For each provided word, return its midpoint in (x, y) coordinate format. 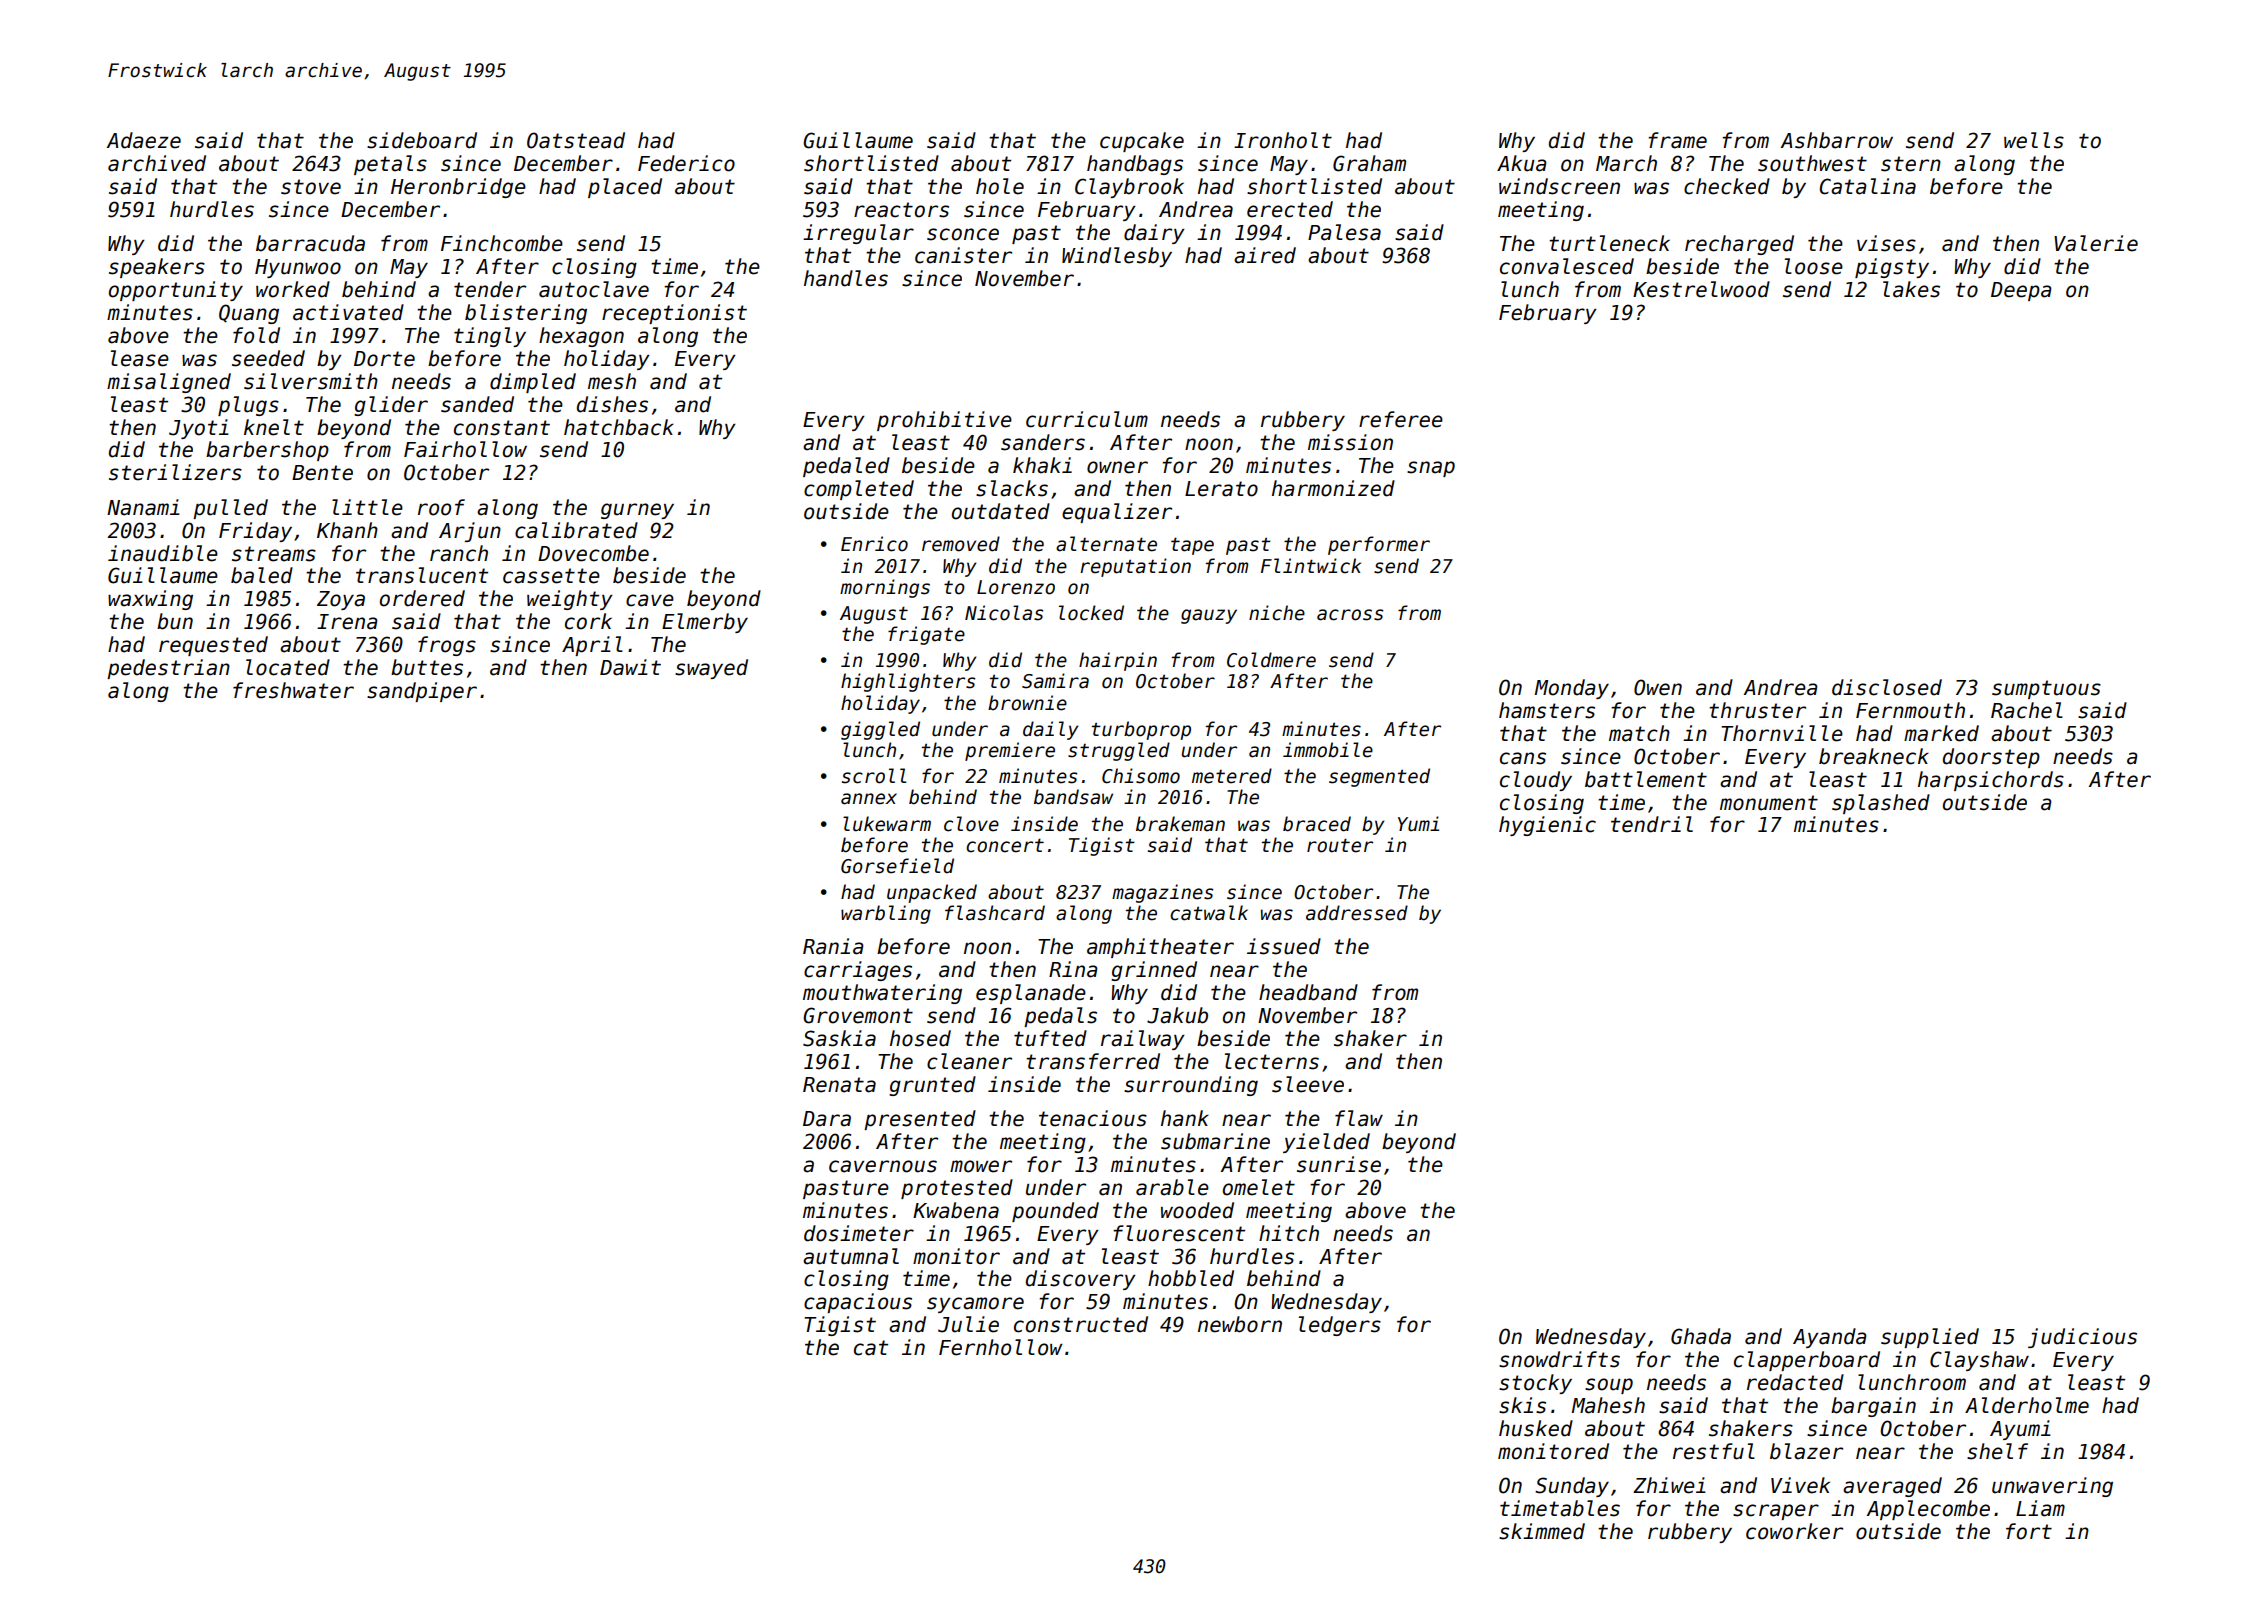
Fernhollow (1001, 1347)
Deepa (2021, 291)
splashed (1881, 804)
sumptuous (2046, 689)
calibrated (576, 530)
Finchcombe (502, 243)
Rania (833, 946)
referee (1401, 419)
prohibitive (944, 421)
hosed (920, 1038)
